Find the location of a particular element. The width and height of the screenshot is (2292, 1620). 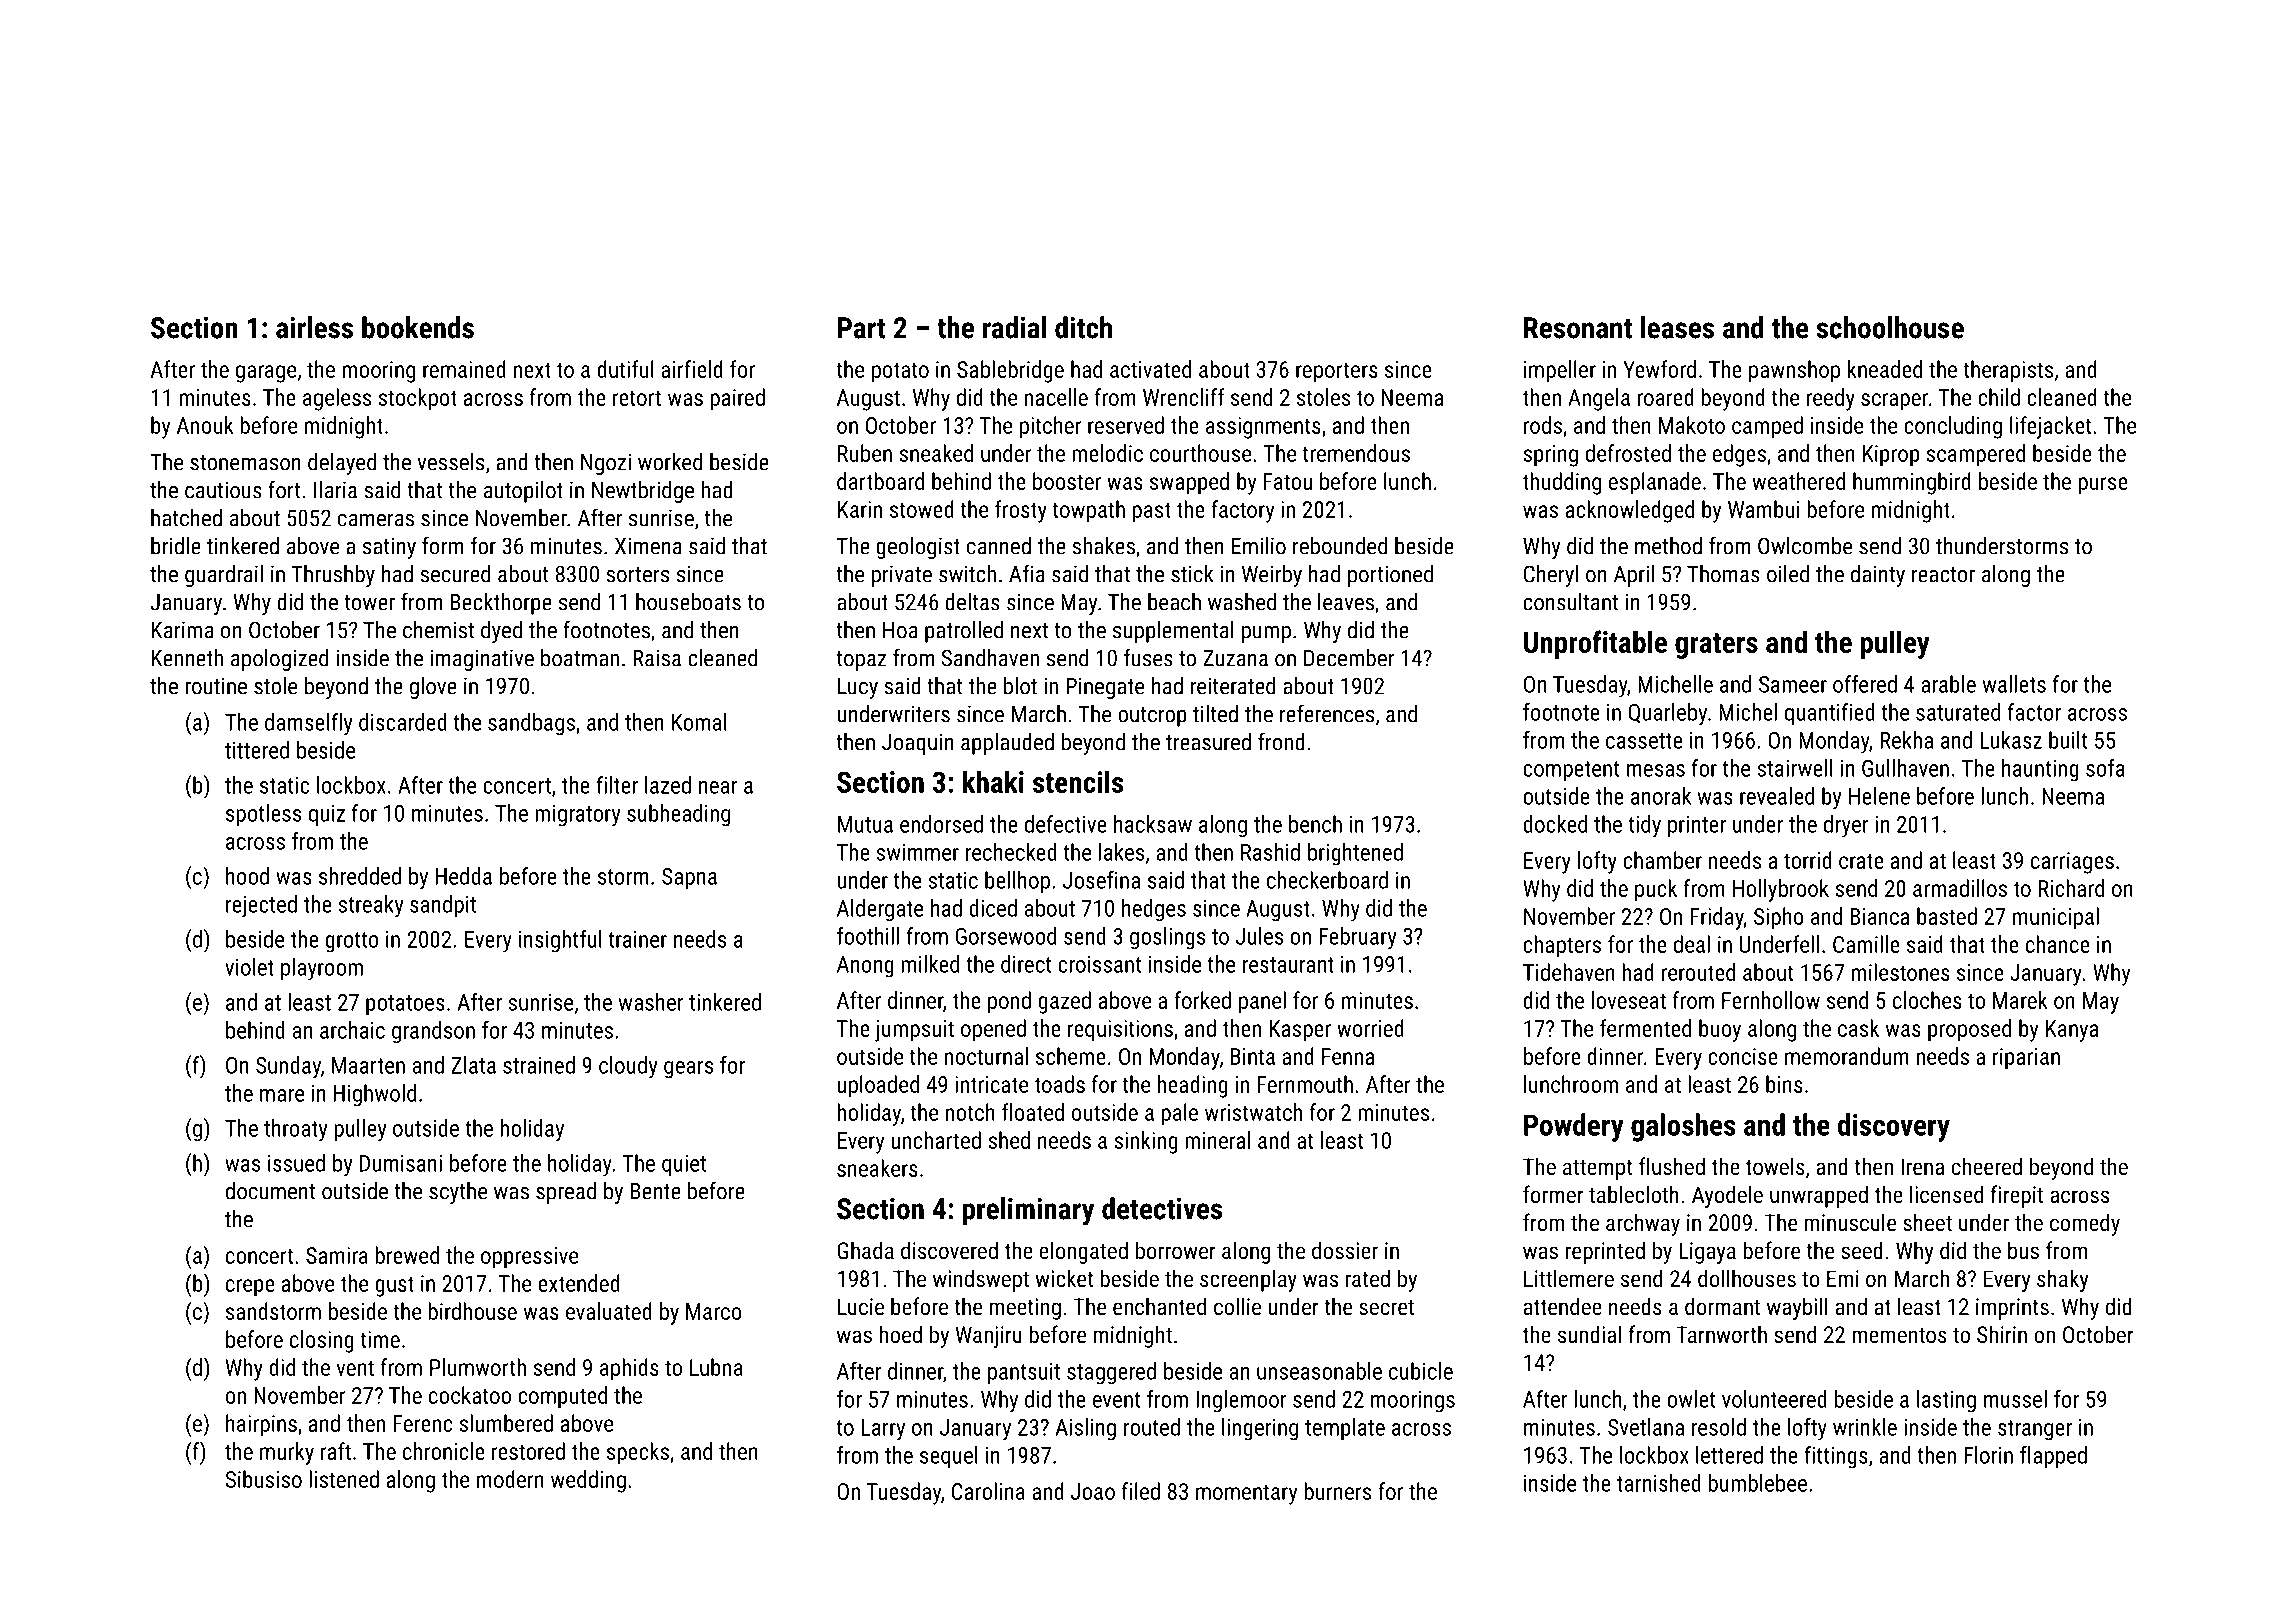

Karima is located at coordinates (182, 630).
